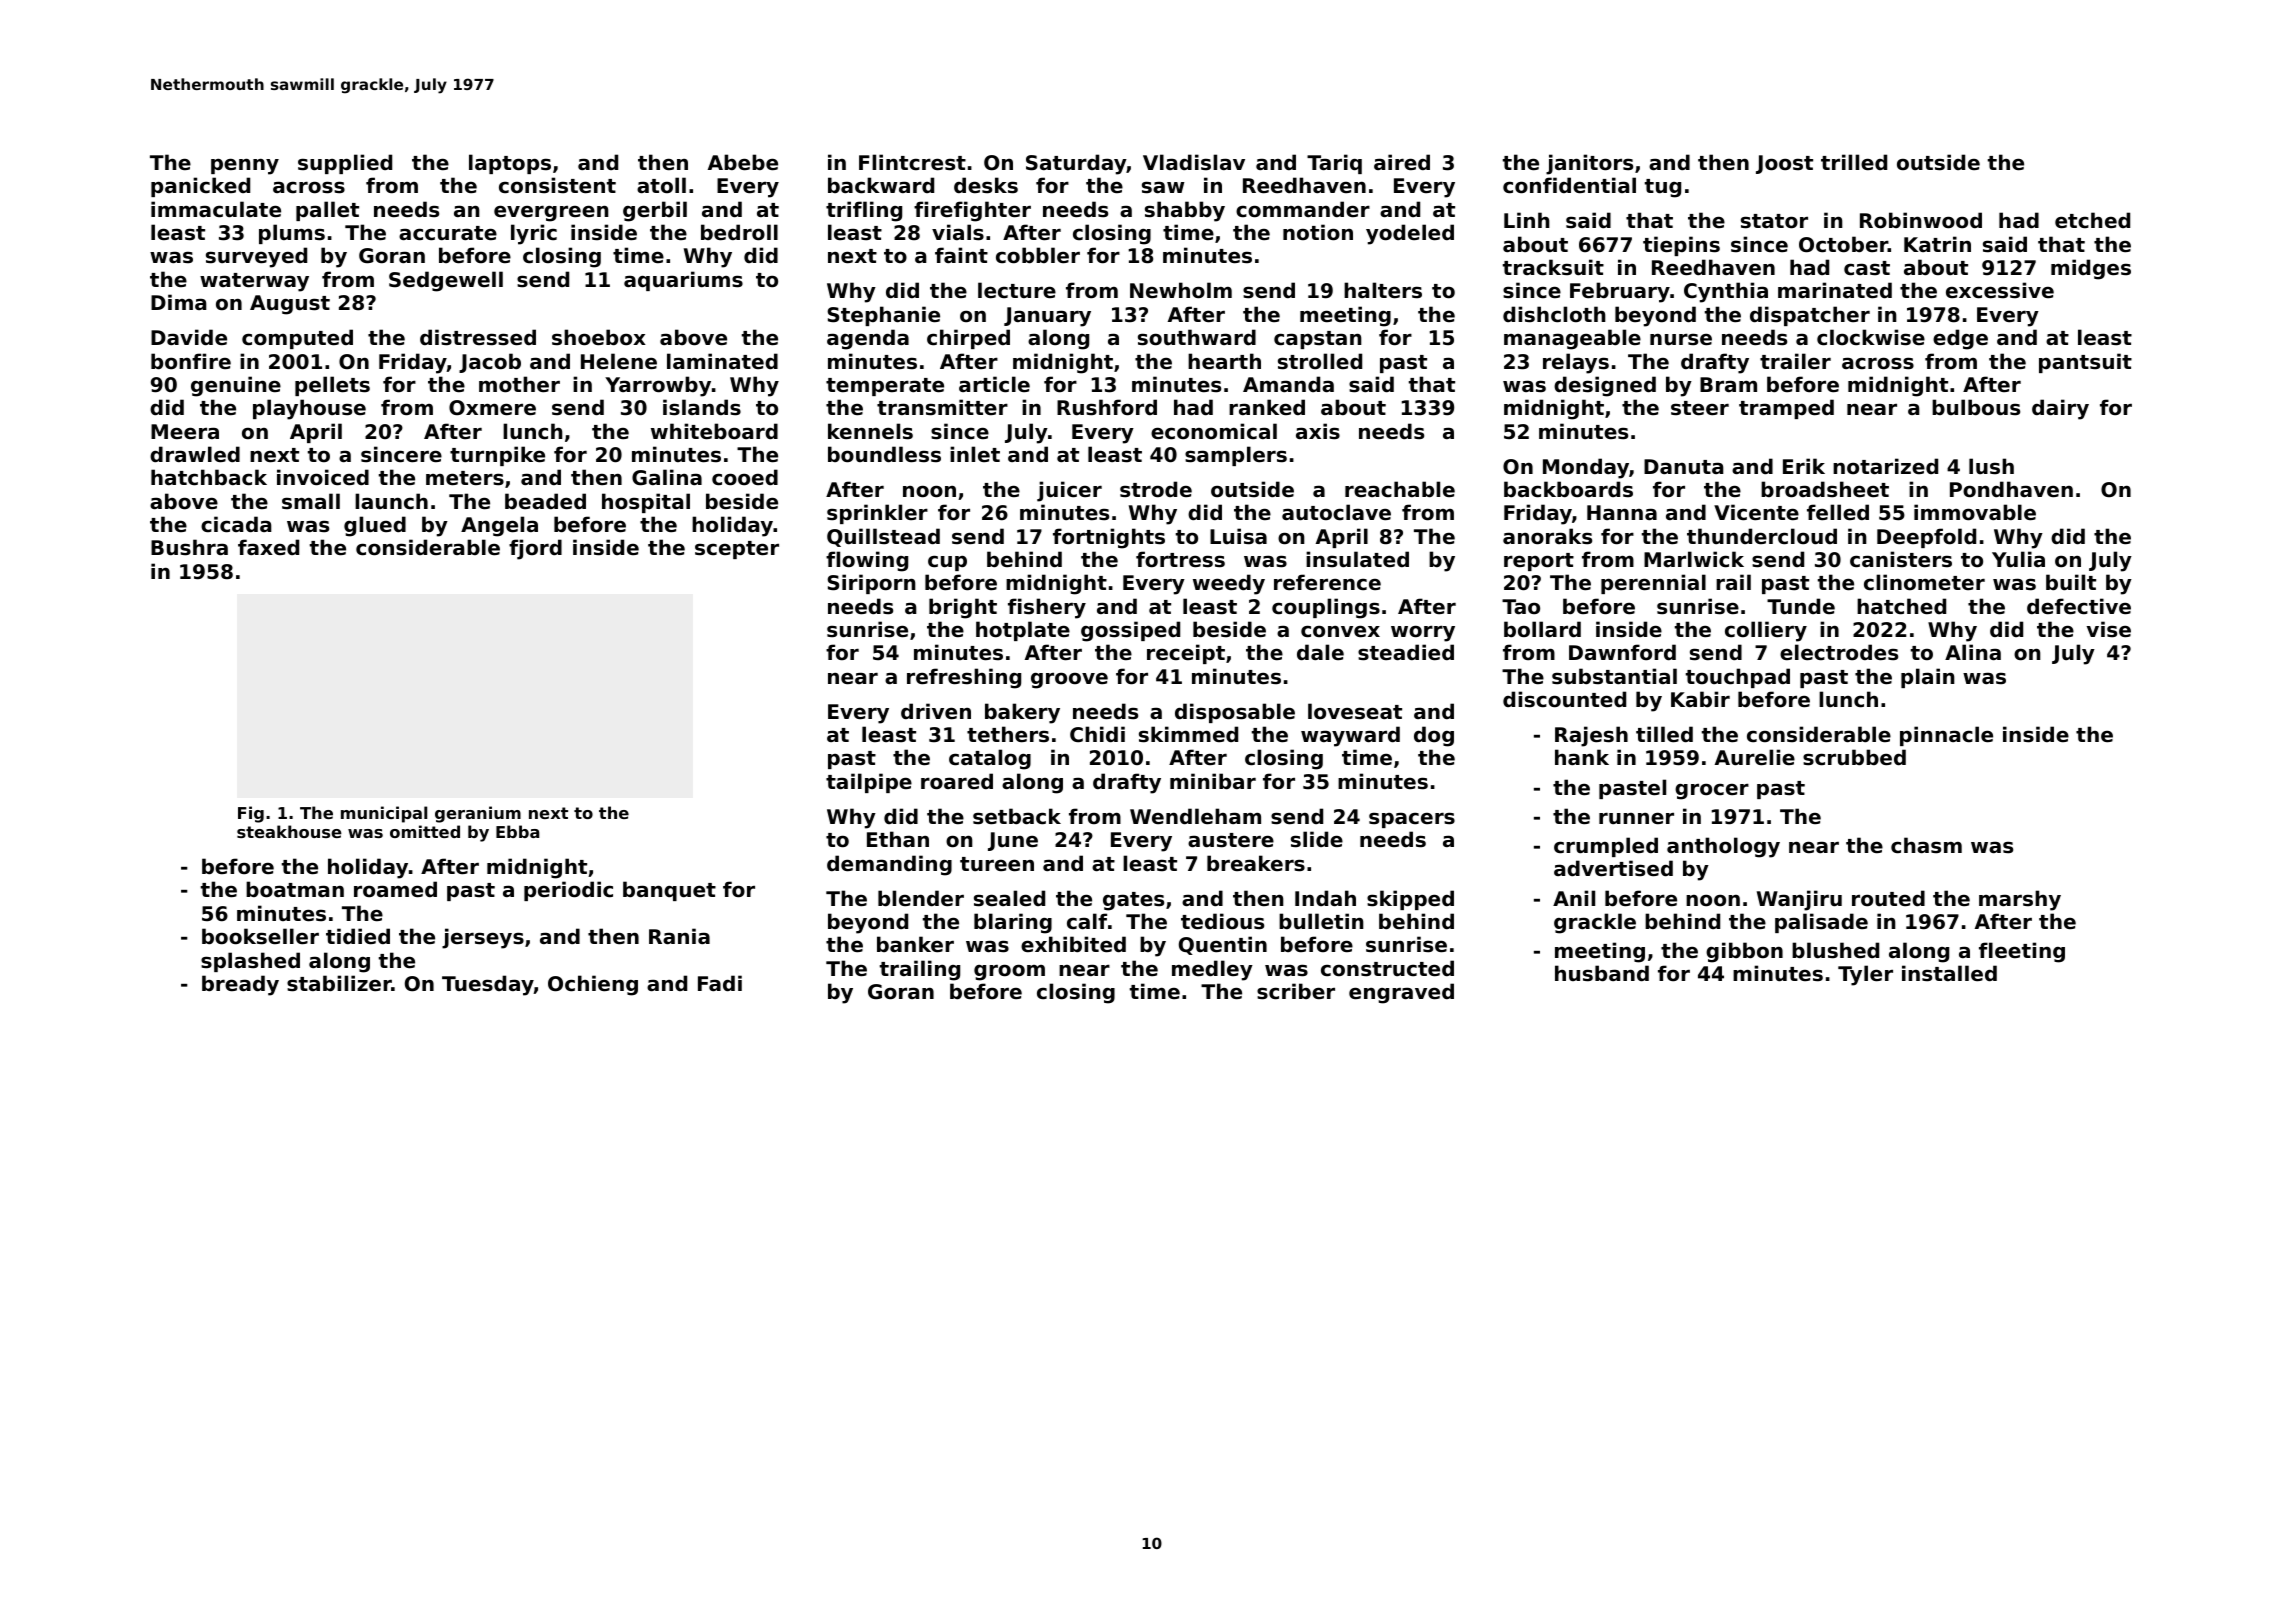 The image size is (2282, 1614). What do you see at coordinates (236, 386) in the image?
I see `genuine` at bounding box center [236, 386].
